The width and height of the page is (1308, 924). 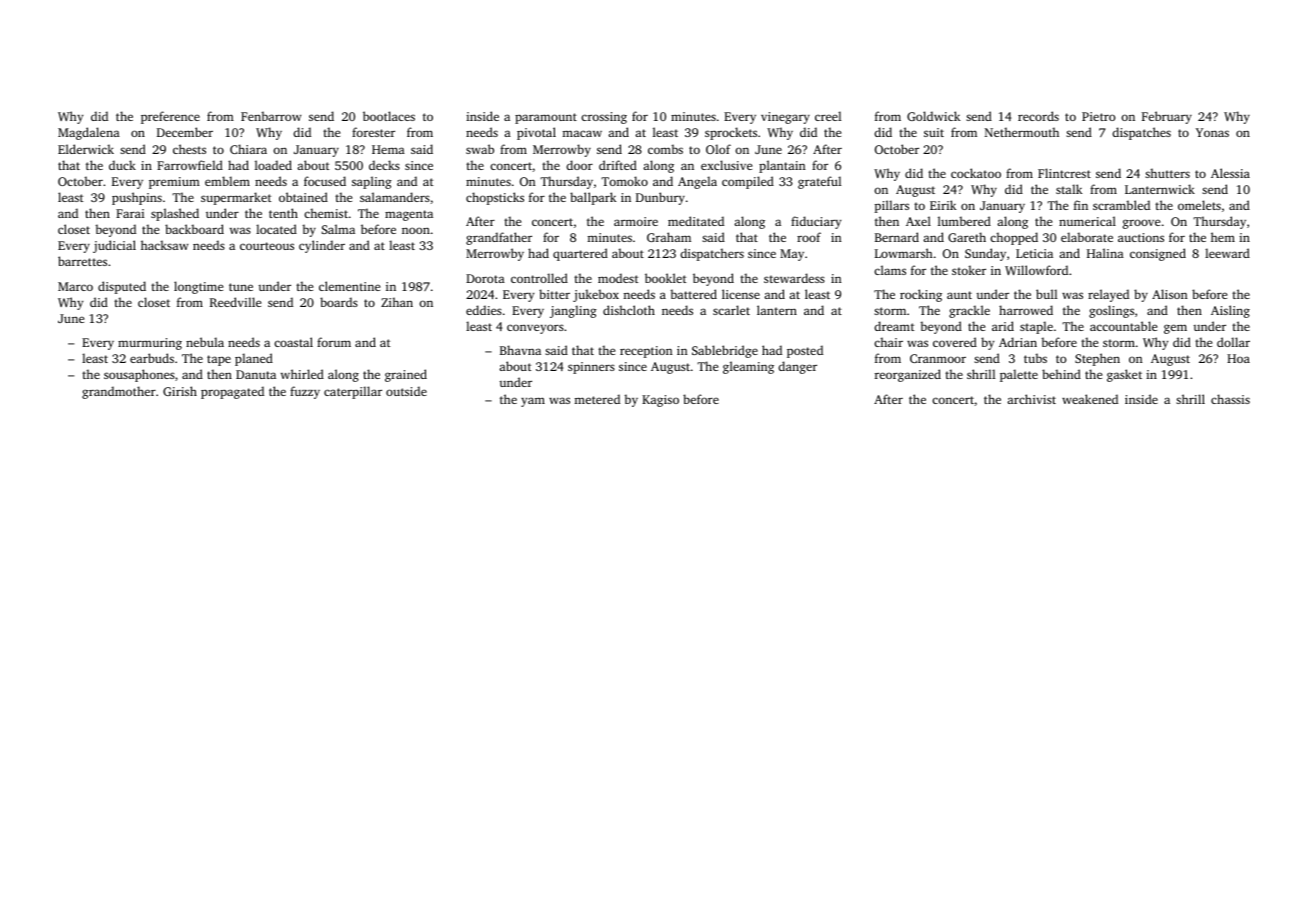 What do you see at coordinates (170, 117) in the page?
I see `preference` at bounding box center [170, 117].
